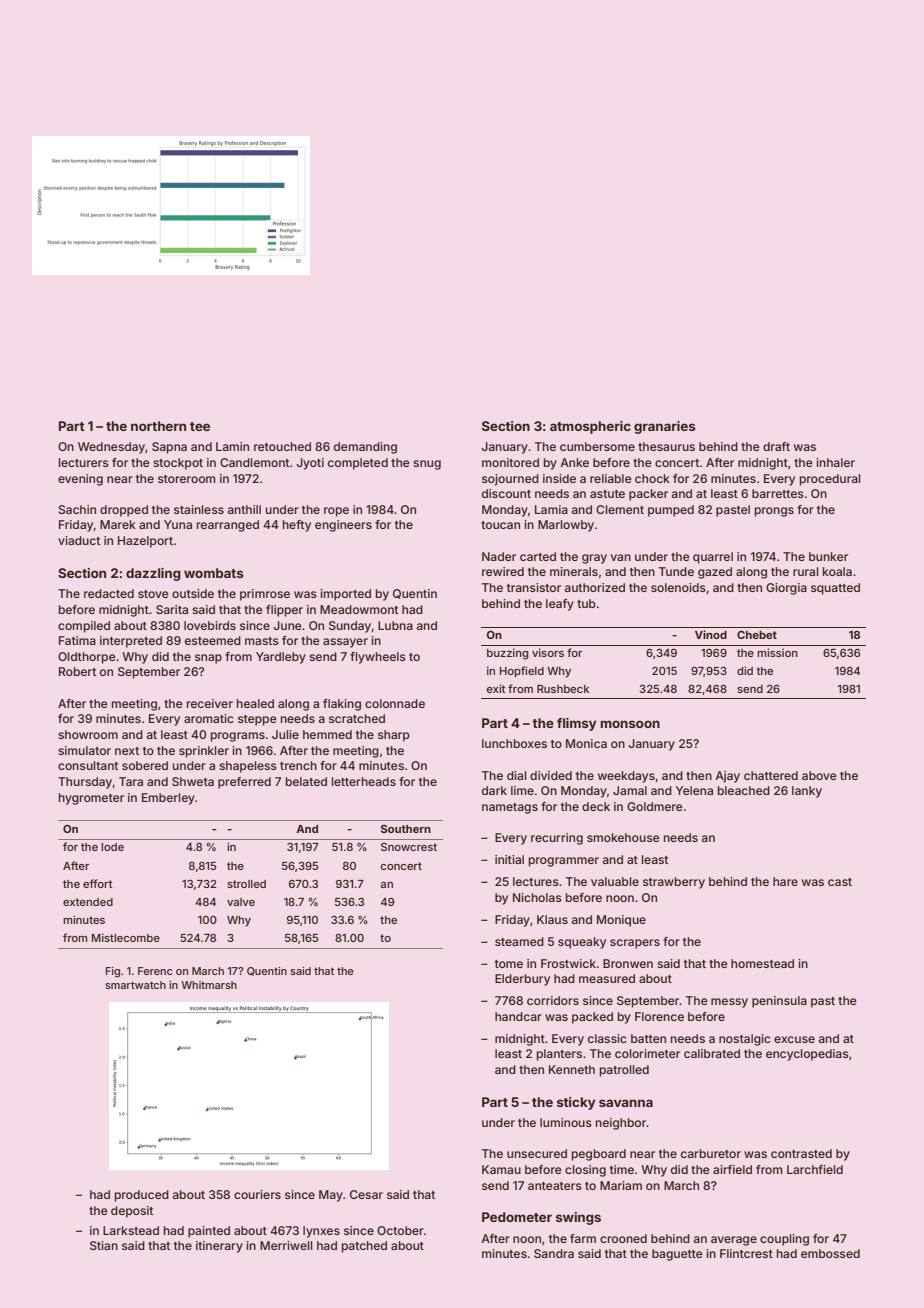 The image size is (924, 1308). What do you see at coordinates (135, 985) in the screenshot?
I see `smartwatch` at bounding box center [135, 985].
